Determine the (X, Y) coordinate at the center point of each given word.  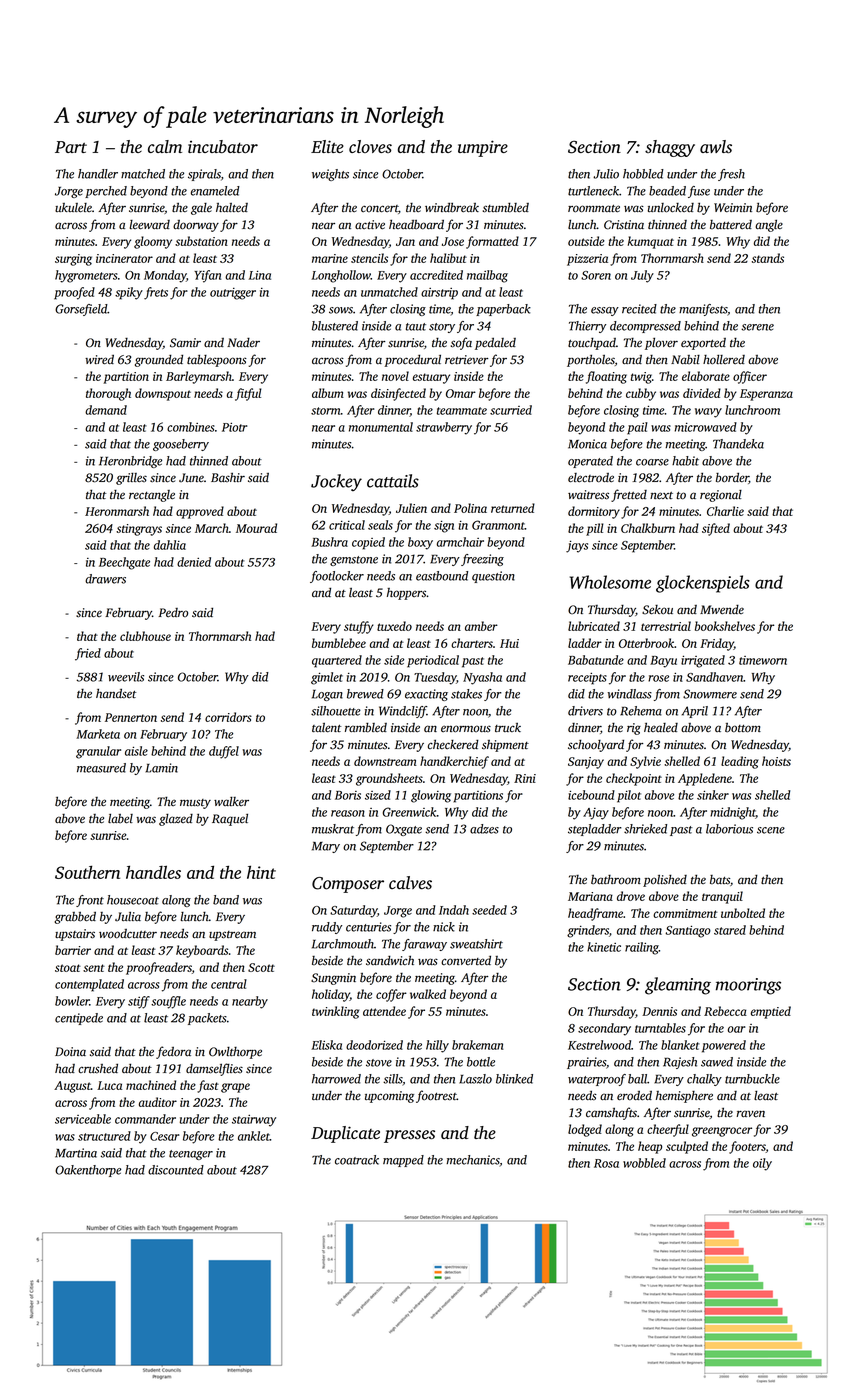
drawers (105, 579)
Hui (509, 643)
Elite (327, 146)
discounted (176, 1170)
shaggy (670, 148)
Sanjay (586, 763)
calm (165, 146)
